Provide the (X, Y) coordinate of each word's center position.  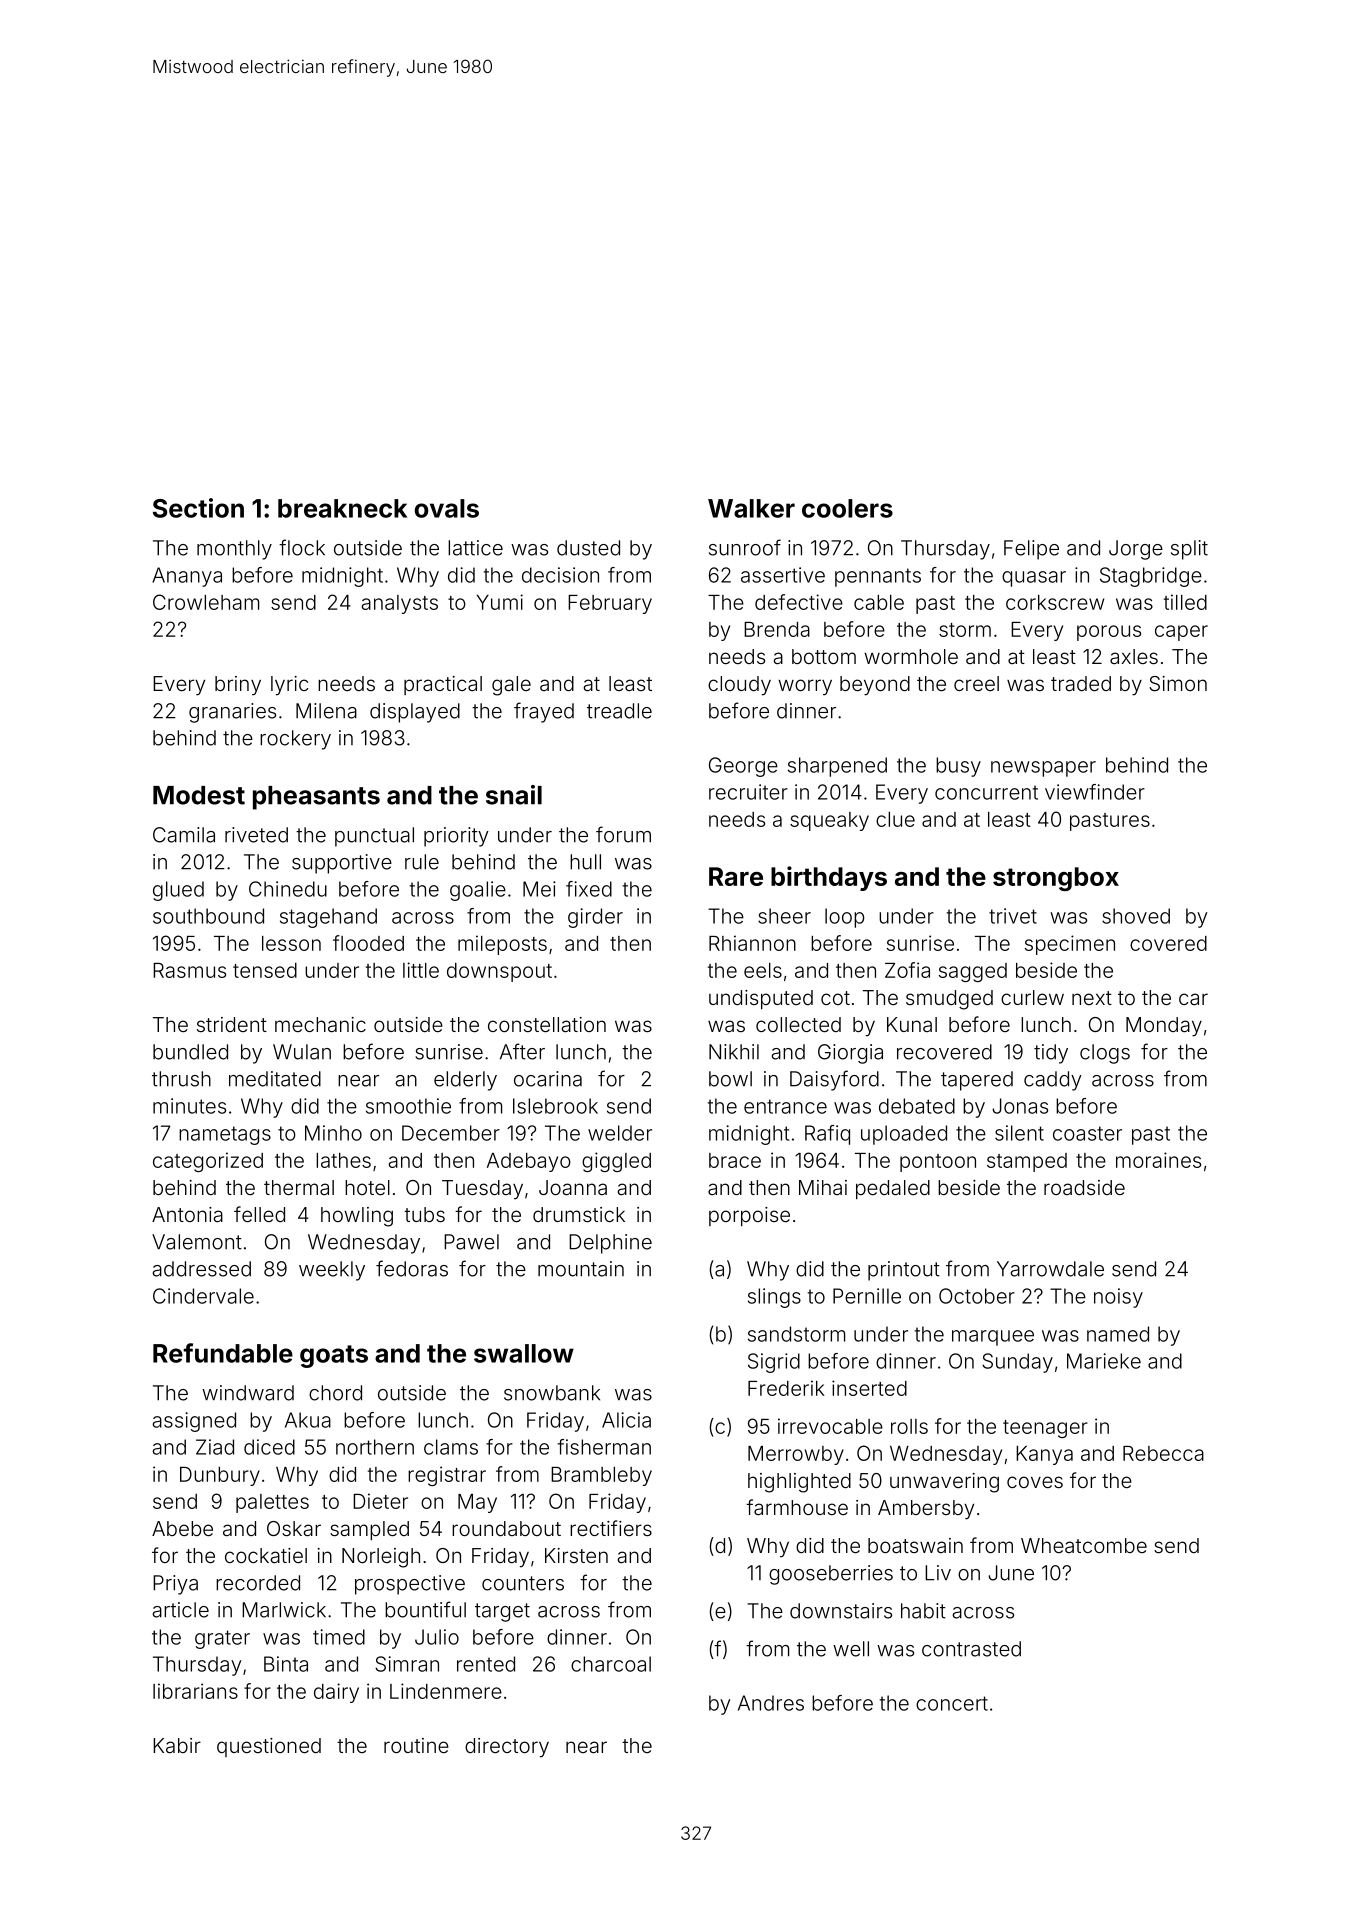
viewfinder (1095, 792)
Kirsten (576, 1555)
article (180, 1610)
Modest (199, 795)
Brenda (777, 629)
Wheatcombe (1084, 1545)
